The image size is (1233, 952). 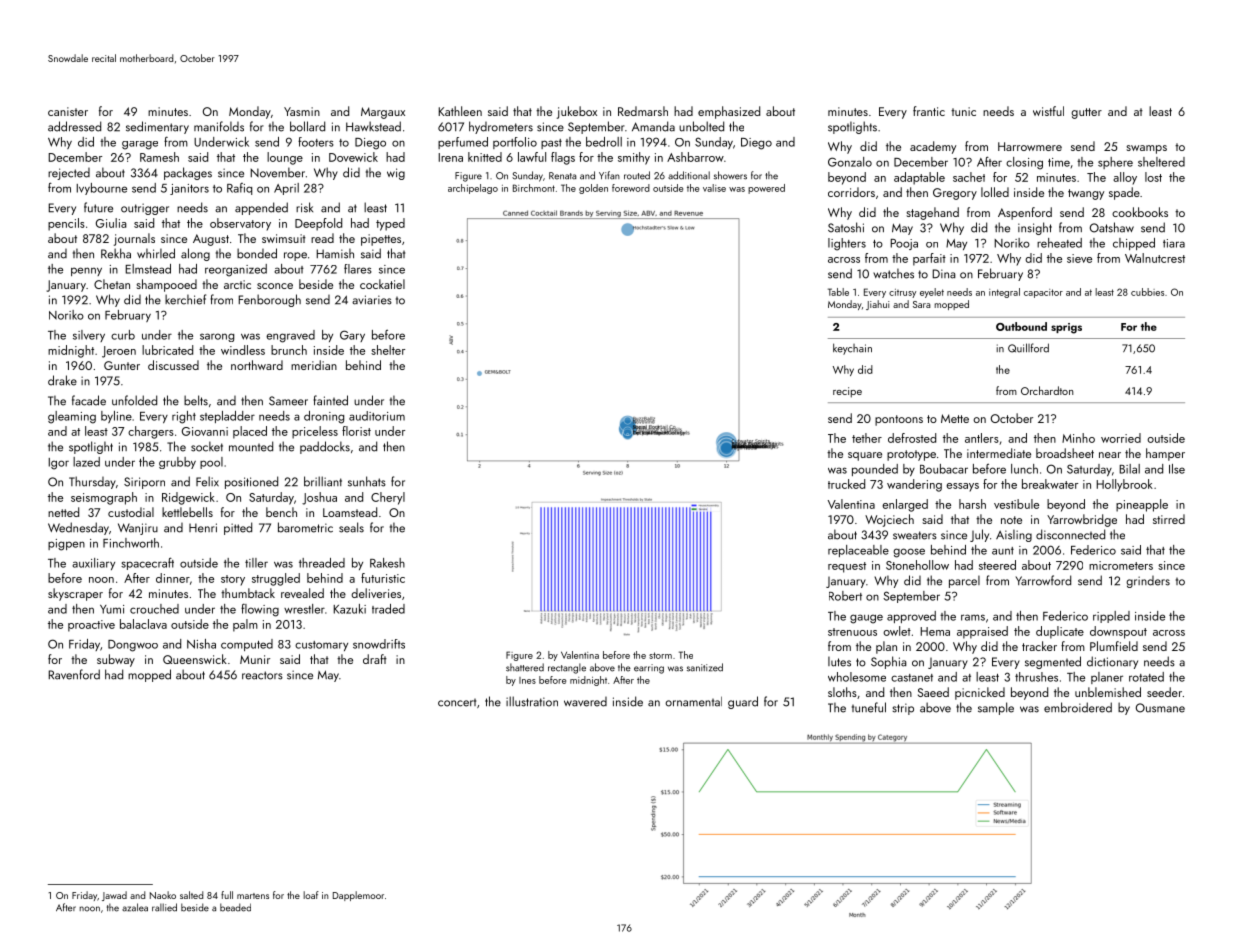 What do you see at coordinates (525, 667) in the image?
I see `shattered` at bounding box center [525, 667].
